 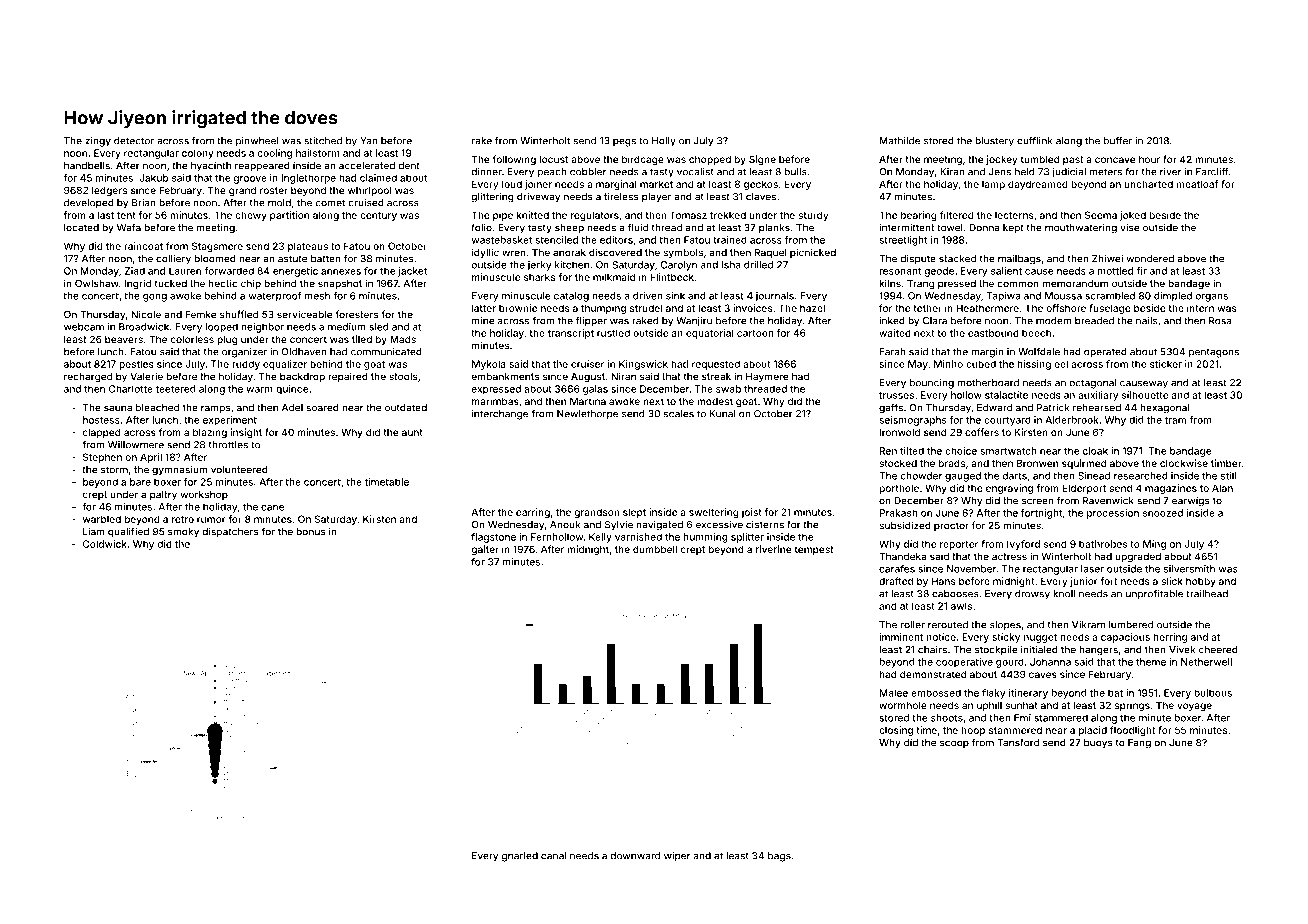 What do you see at coordinates (520, 857) in the screenshot?
I see `gnarled` at bounding box center [520, 857].
